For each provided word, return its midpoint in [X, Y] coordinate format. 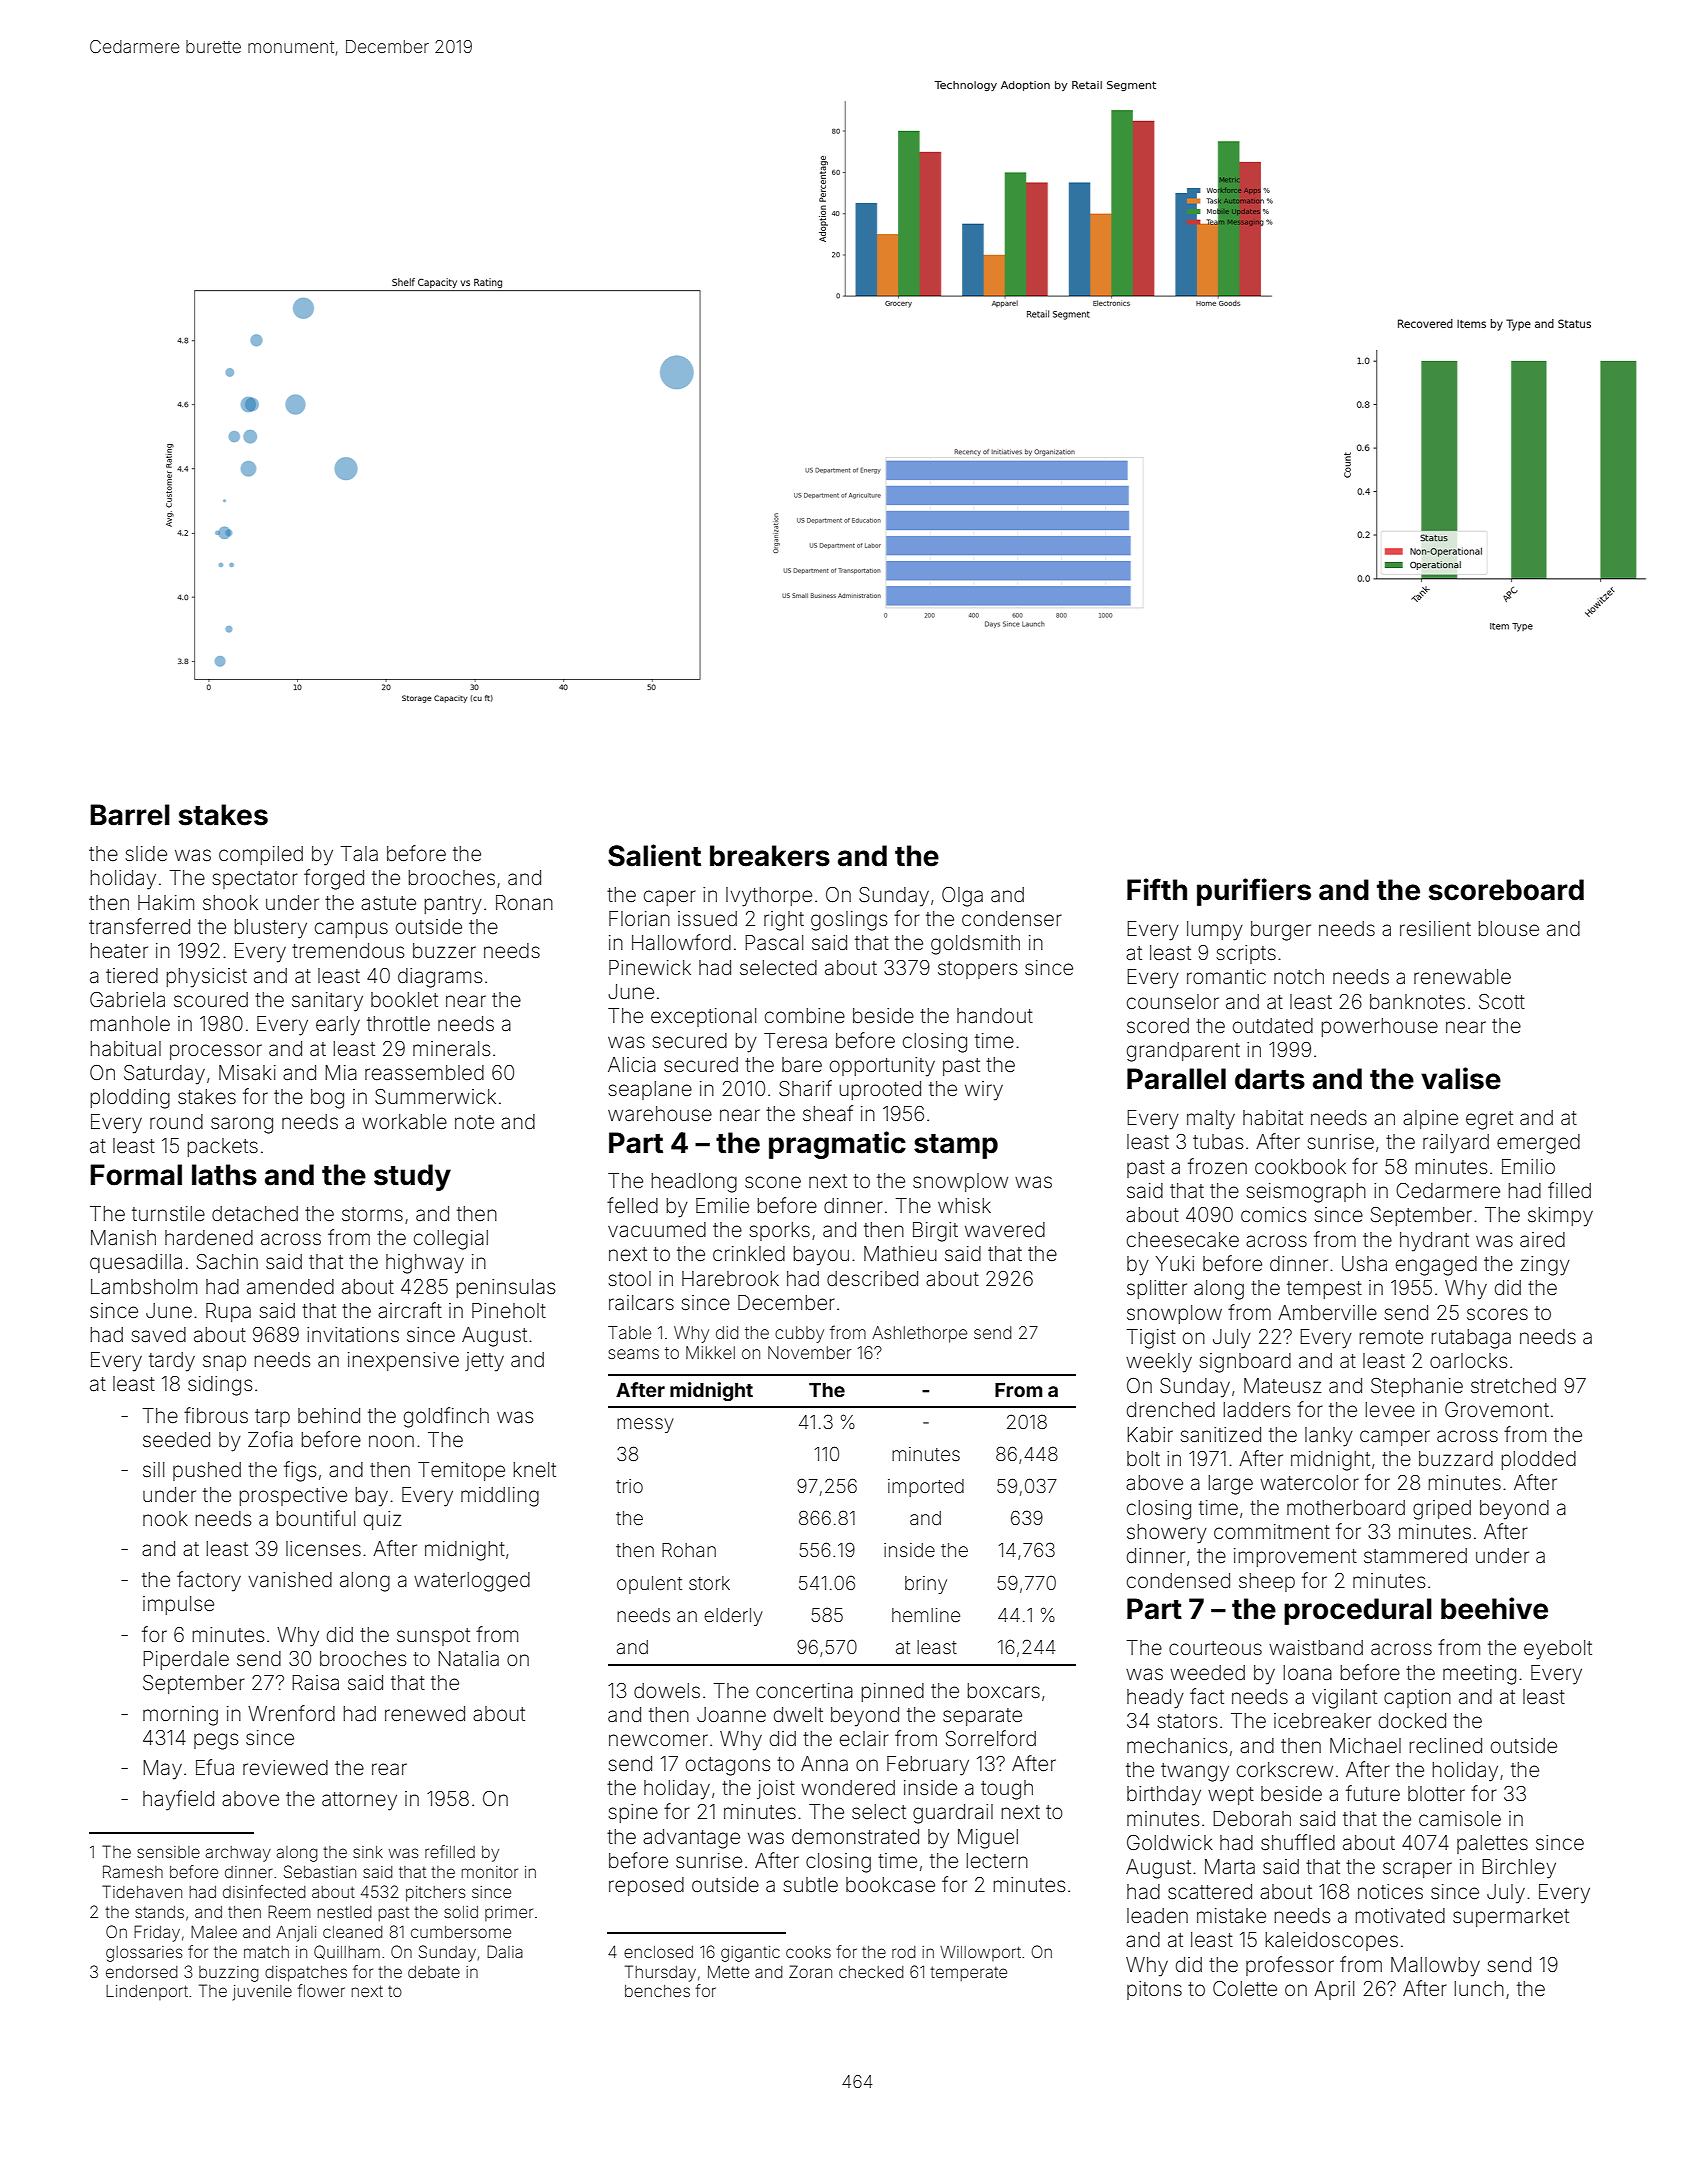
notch [1299, 976]
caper [670, 898]
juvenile [262, 1993]
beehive [1494, 1608]
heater [119, 950]
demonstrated [855, 1836]
